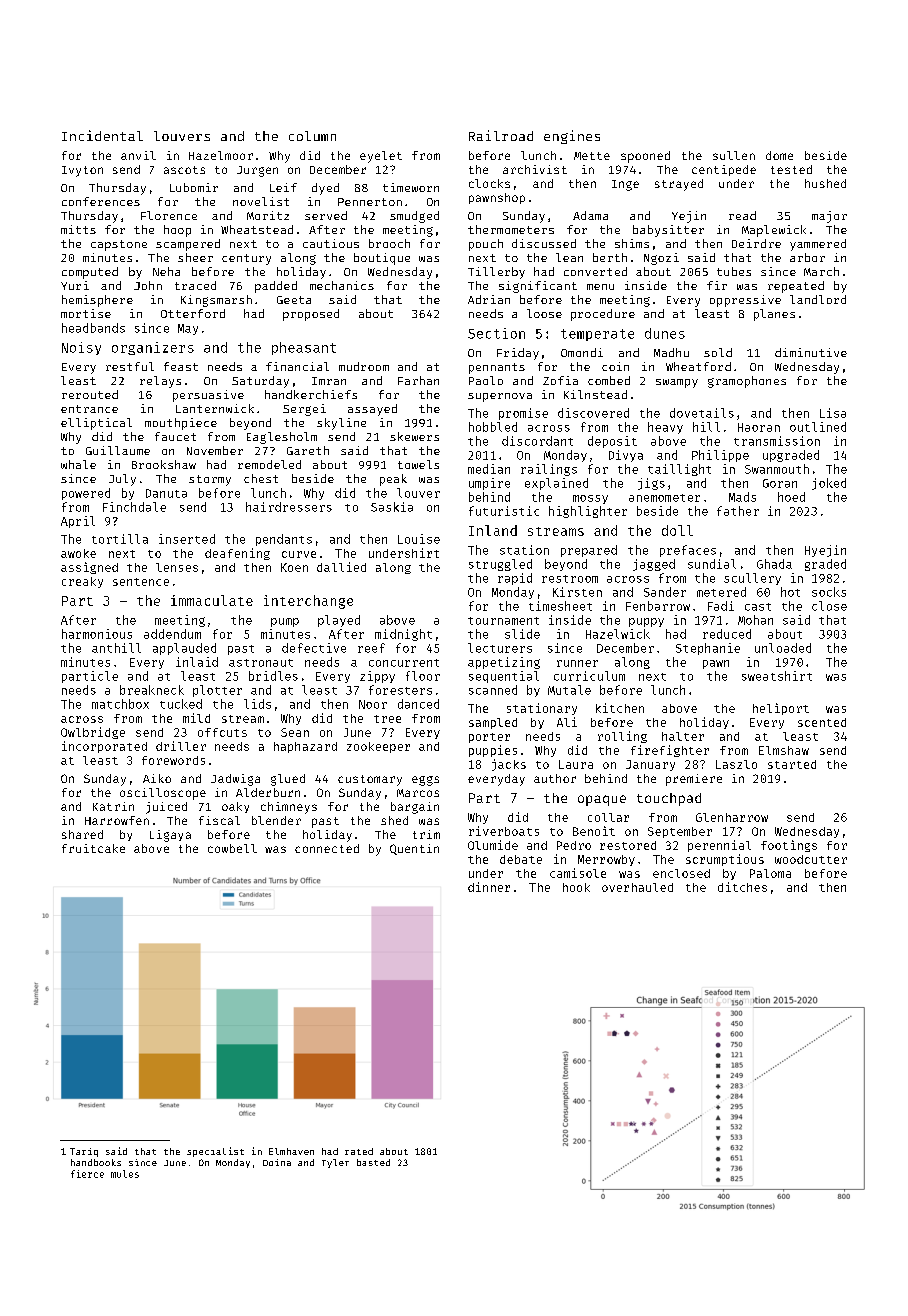  What do you see at coordinates (637, 887) in the screenshot?
I see `overhauled` at bounding box center [637, 887].
